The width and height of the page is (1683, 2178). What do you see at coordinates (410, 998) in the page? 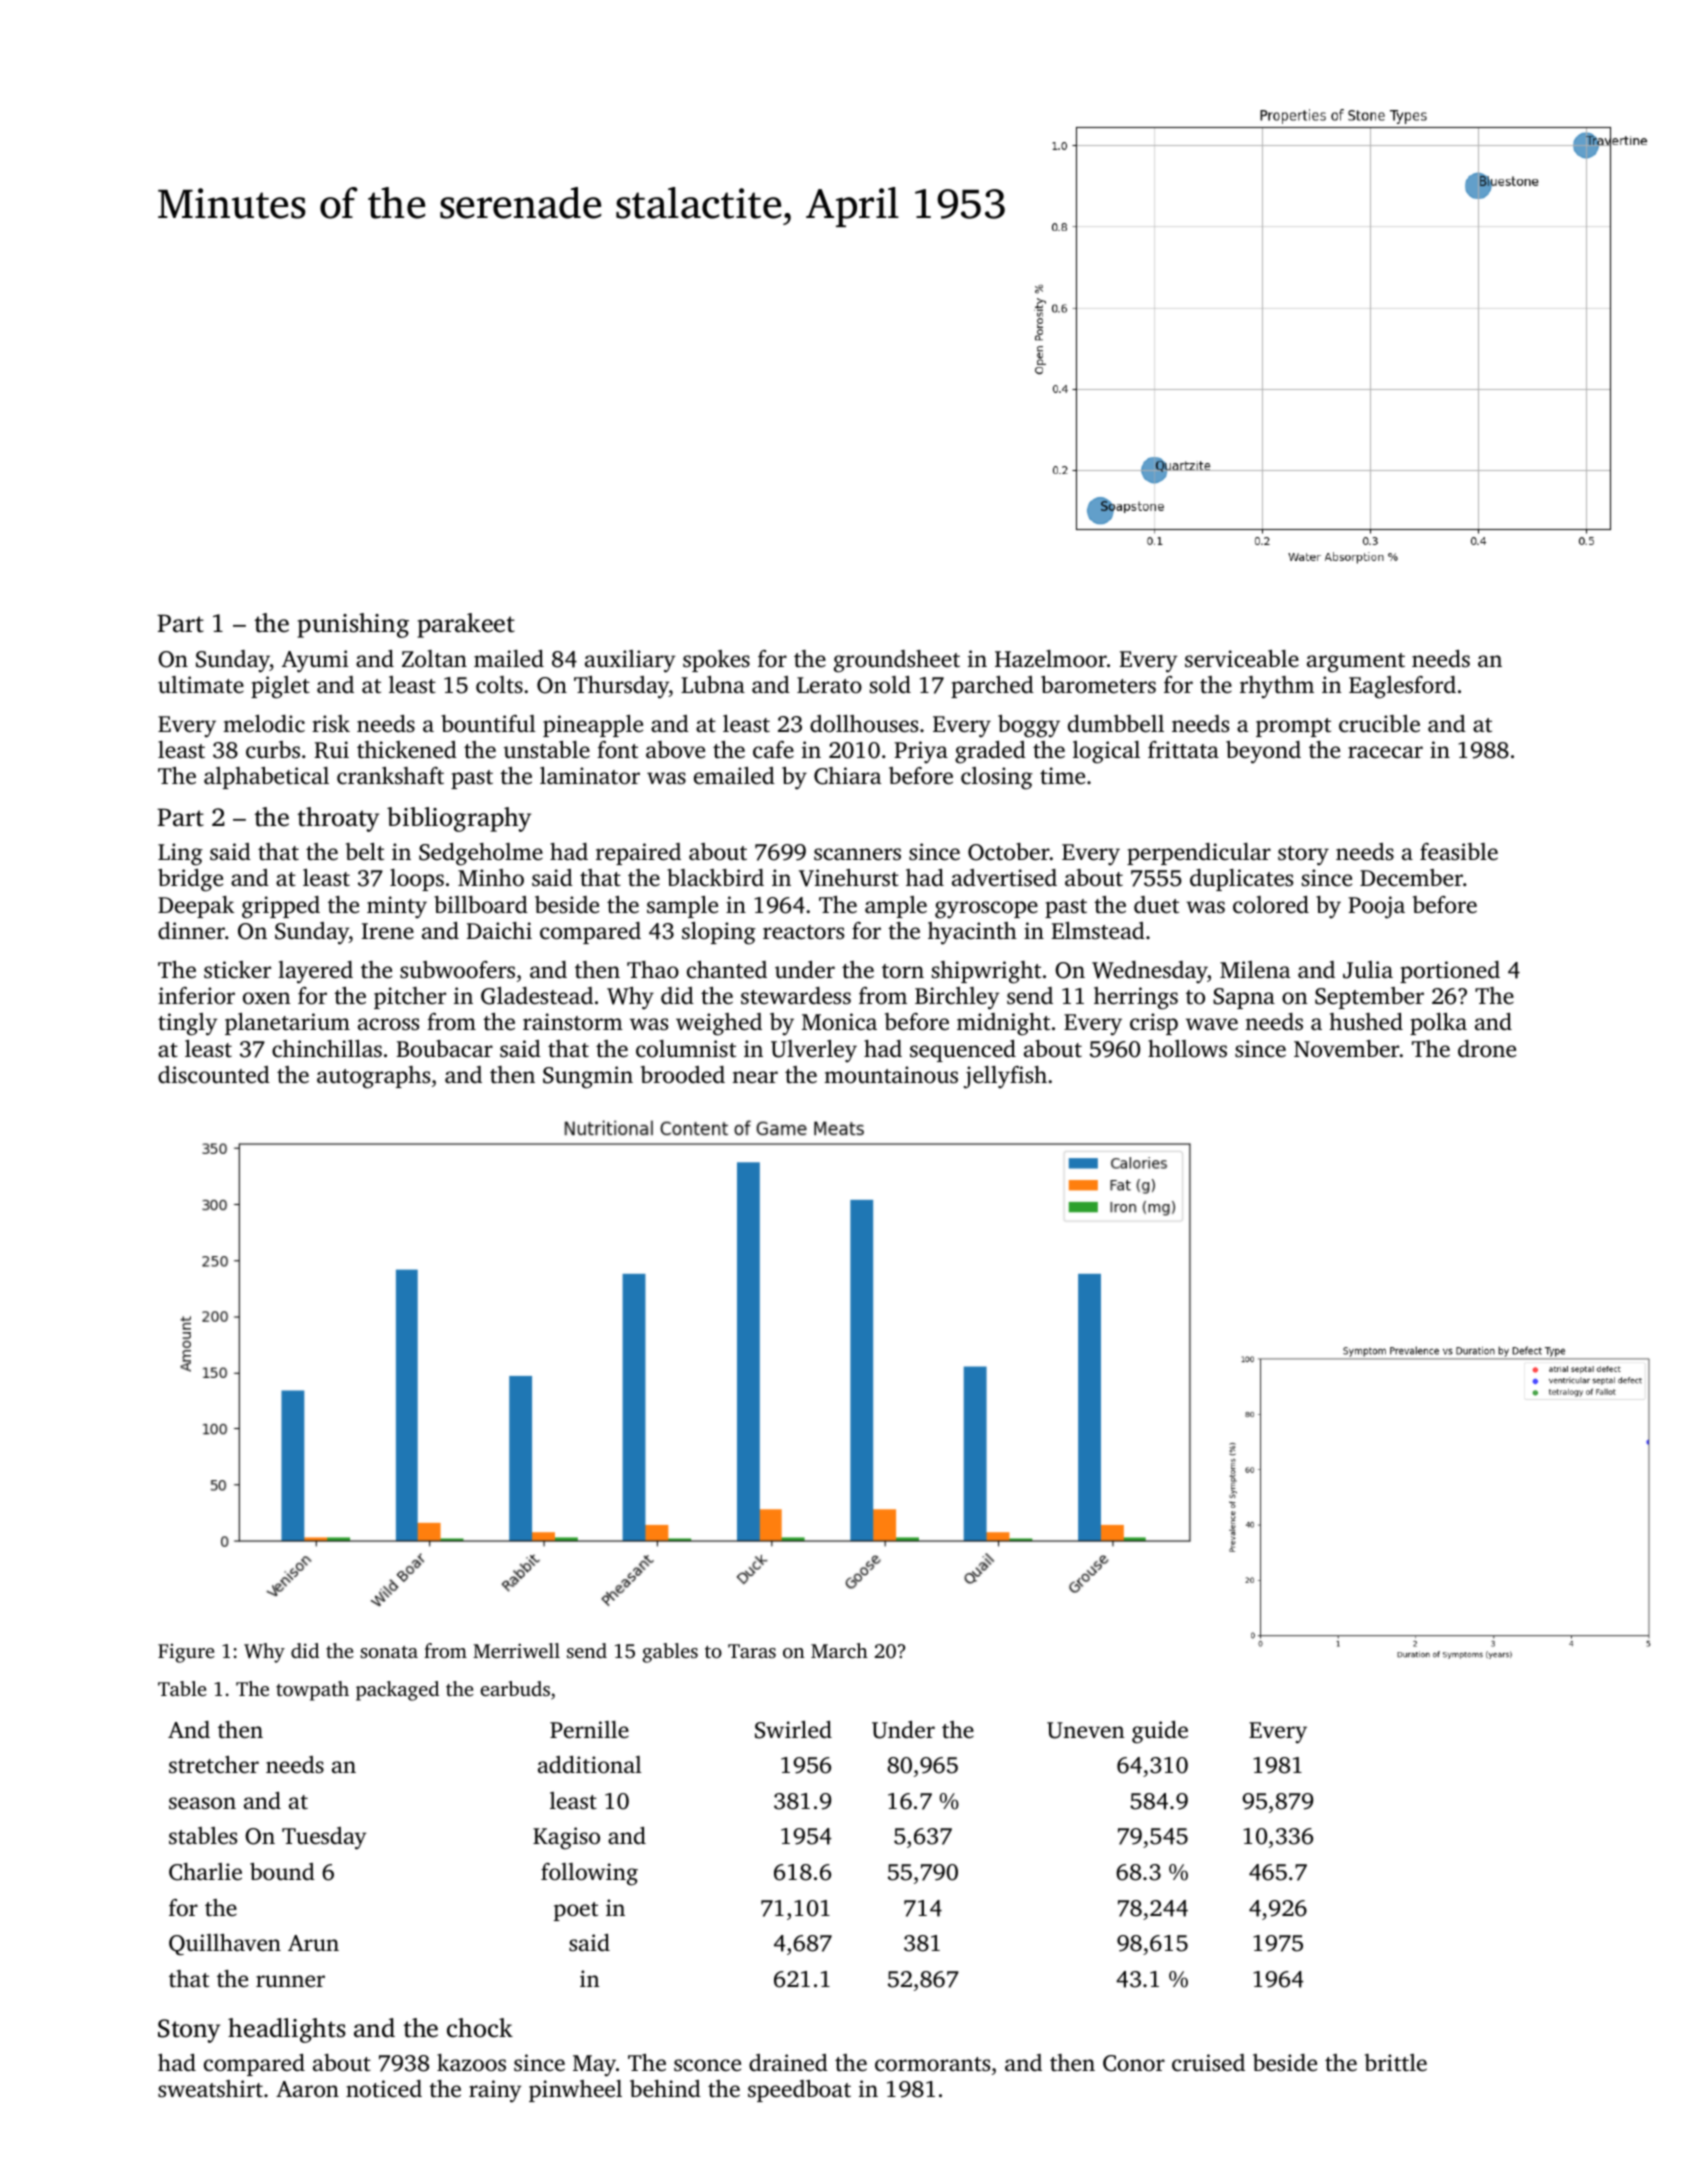
I see `pitcher` at bounding box center [410, 998].
